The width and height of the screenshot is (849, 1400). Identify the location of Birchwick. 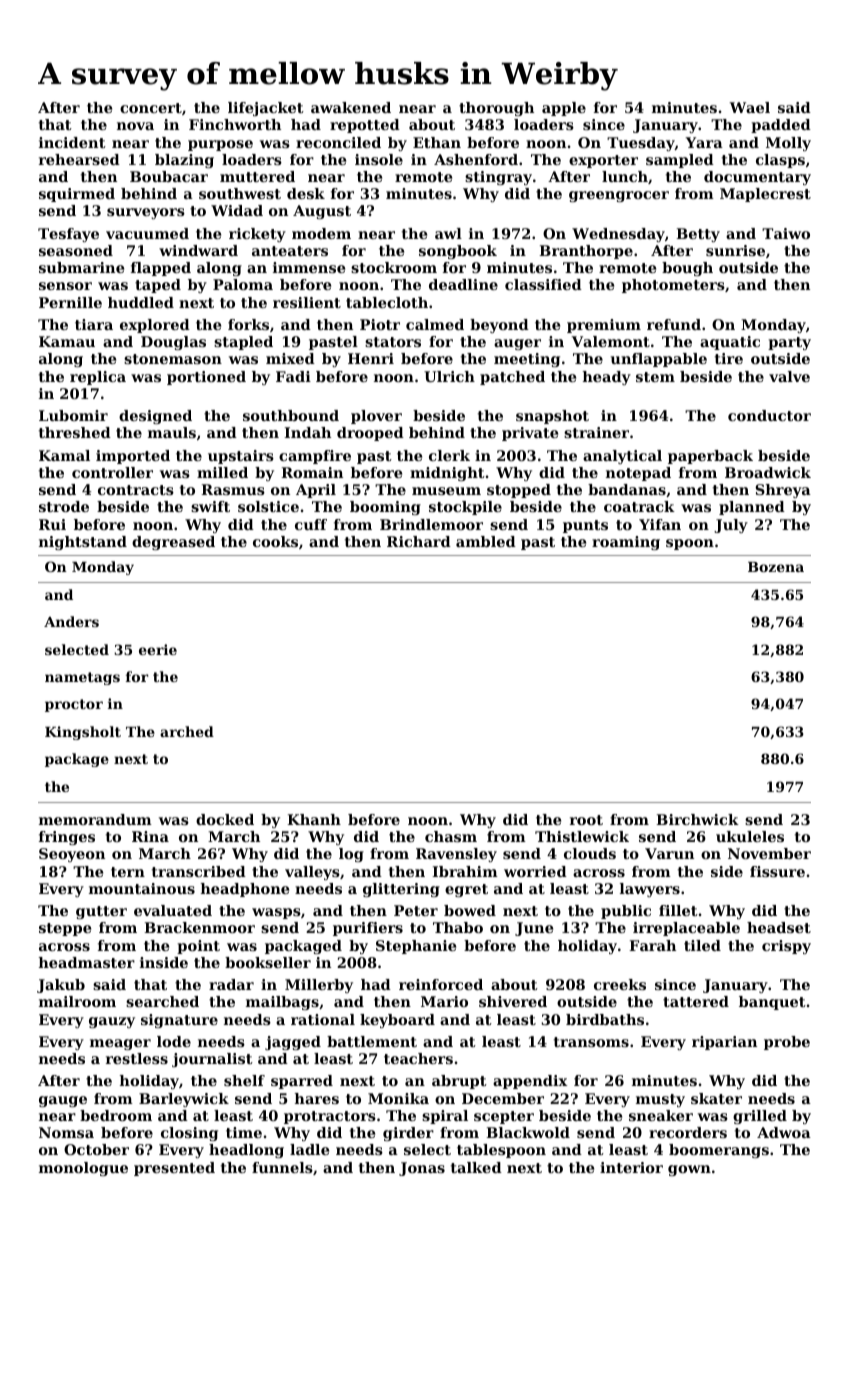
(697, 819).
